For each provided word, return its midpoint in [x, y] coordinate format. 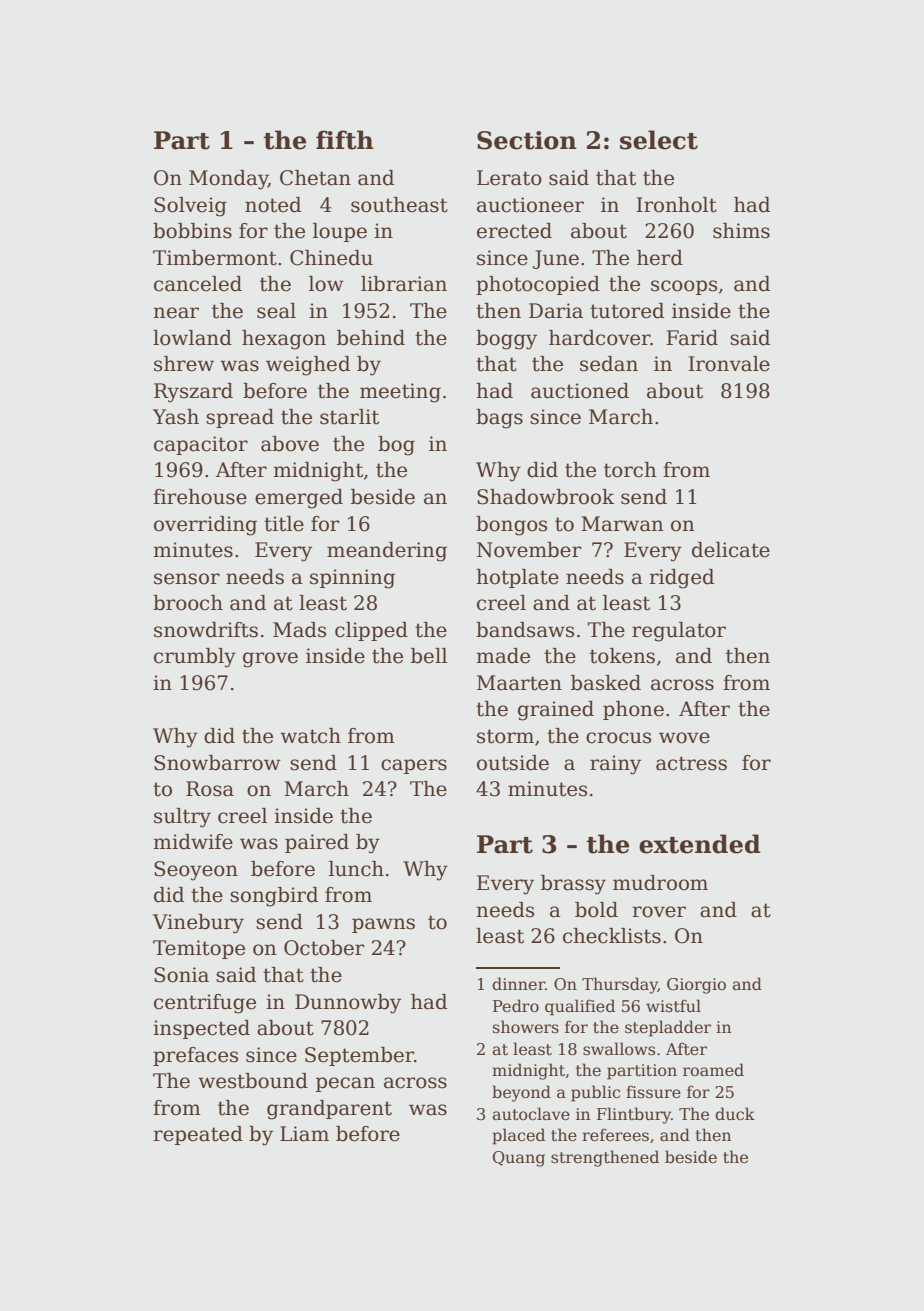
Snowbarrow [217, 763]
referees [615, 1135]
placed [518, 1136]
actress [691, 763]
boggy [506, 340]
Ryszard [193, 393]
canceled [198, 284]
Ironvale [729, 364]
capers [414, 766]
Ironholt [676, 205]
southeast [399, 205]
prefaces [195, 1056]
